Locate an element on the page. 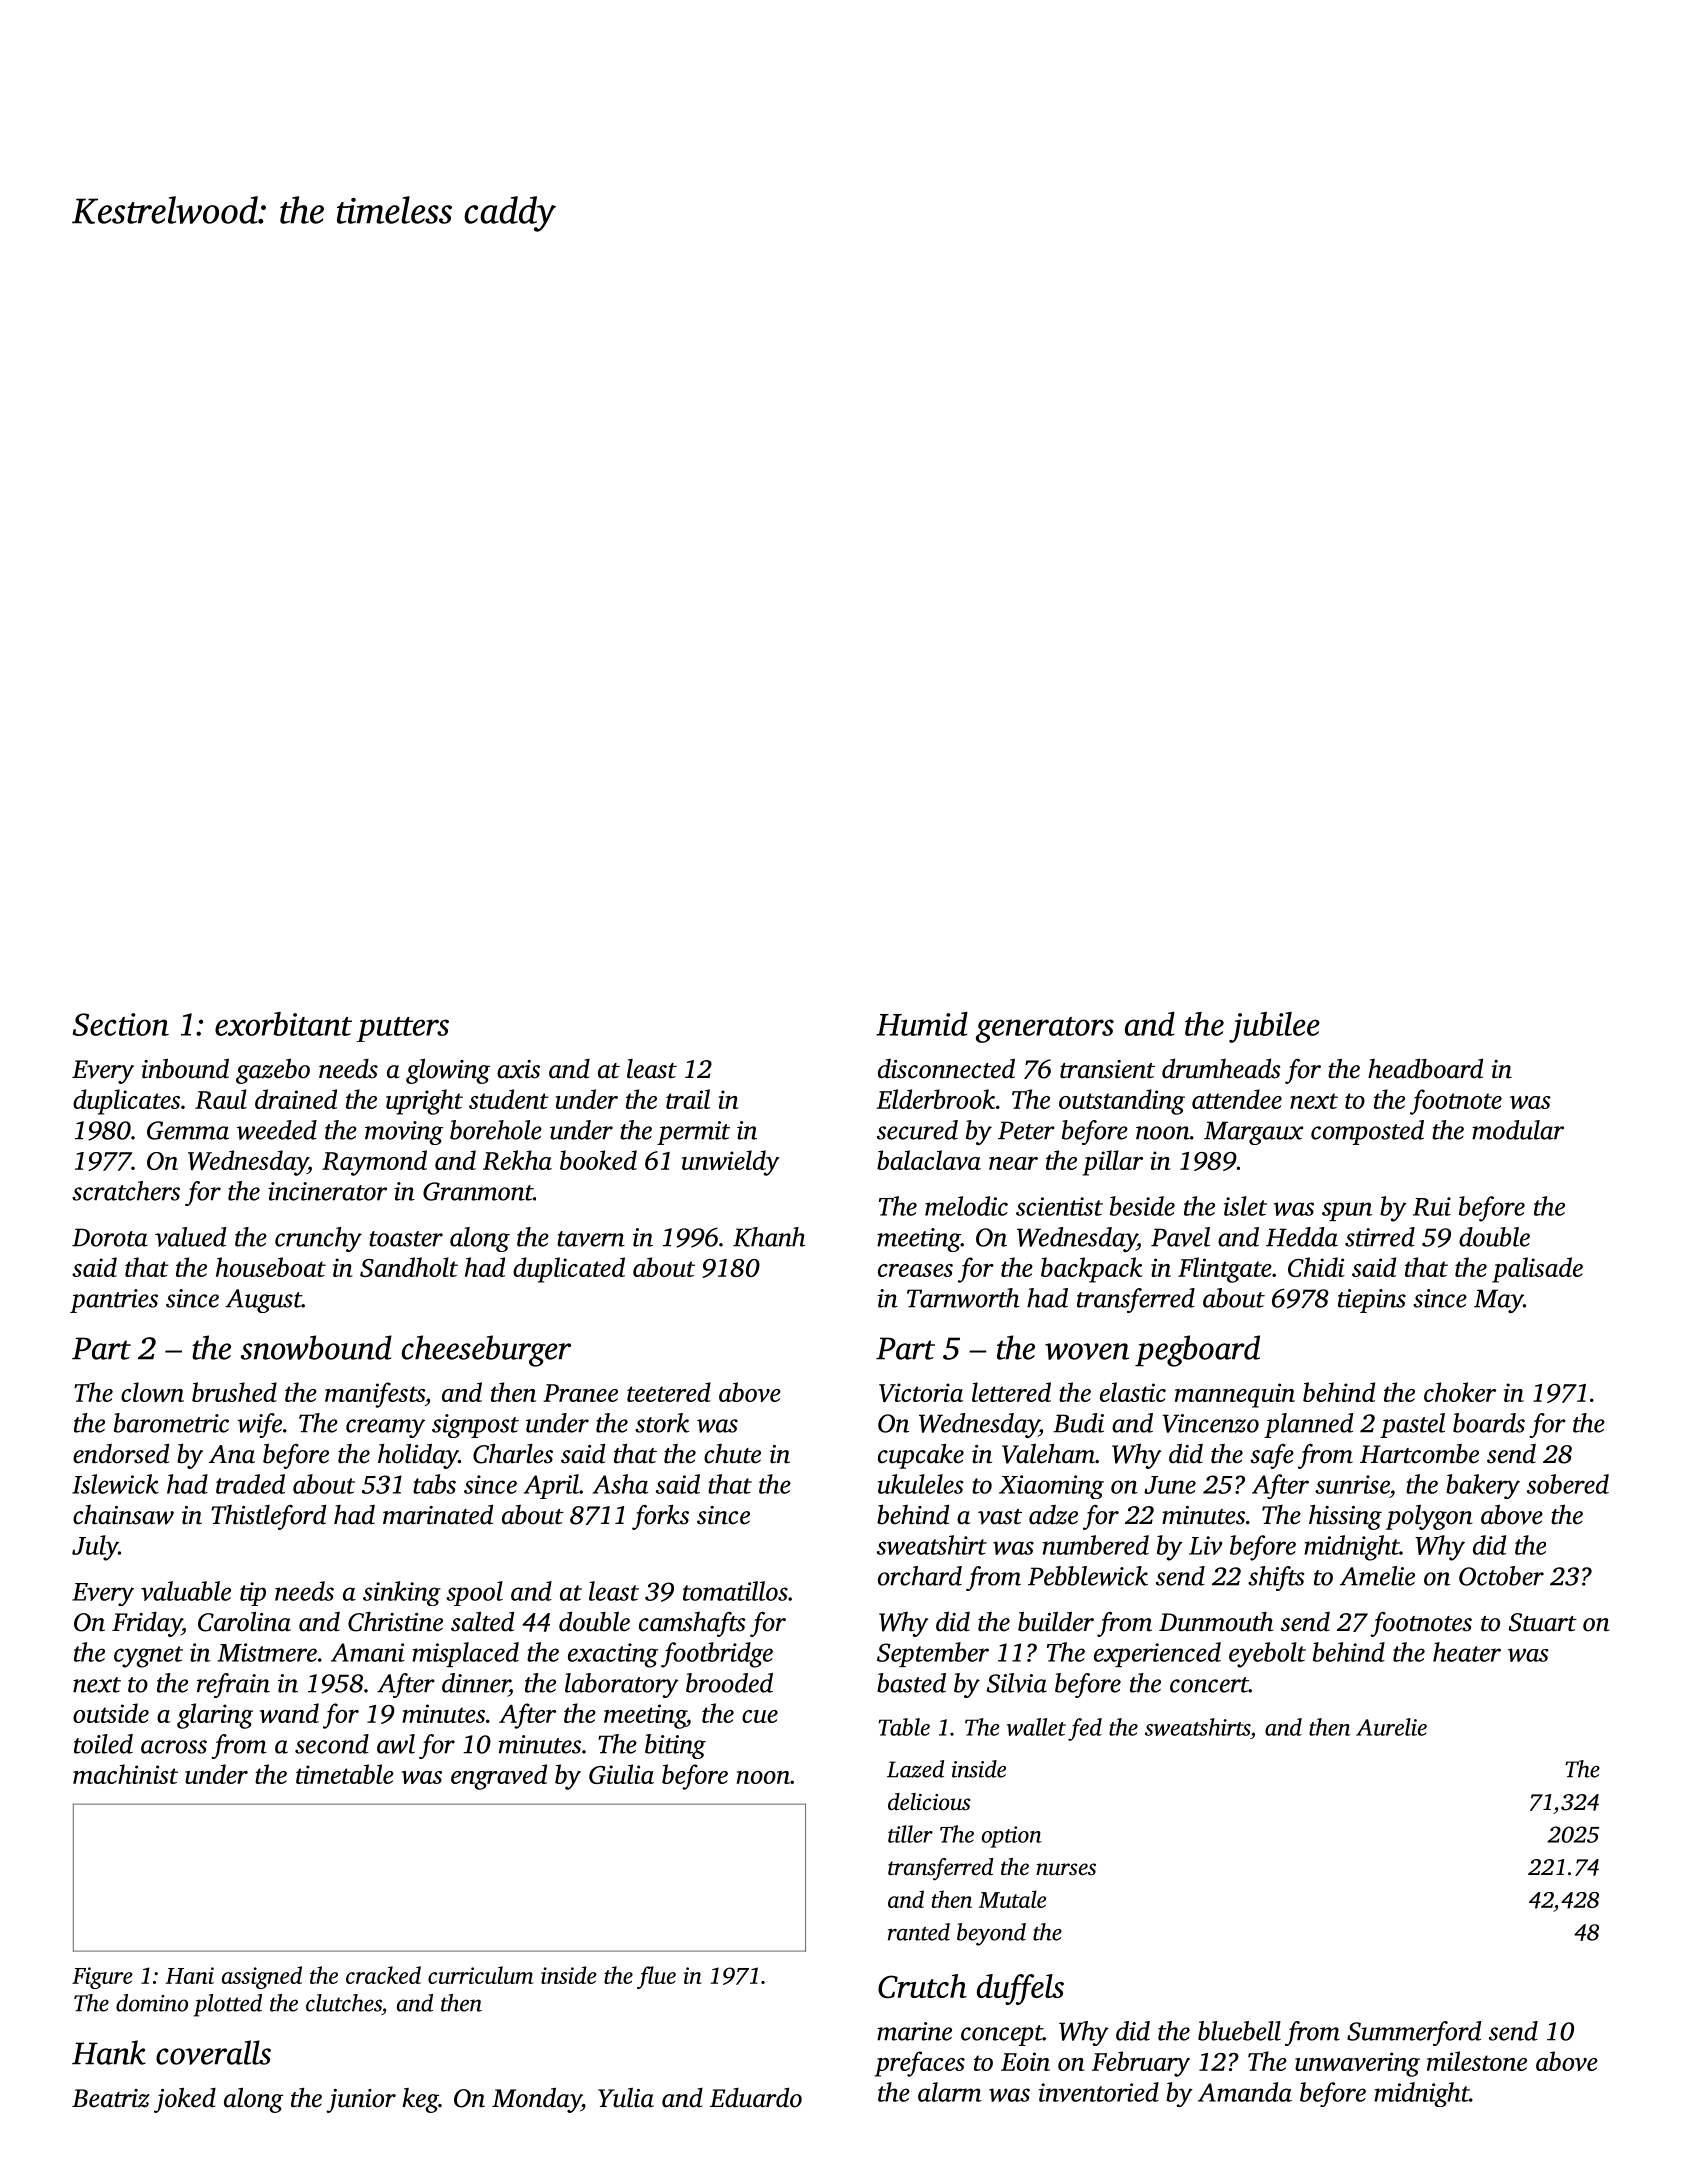 The image size is (1683, 2178). borehole is located at coordinates (496, 1130).
